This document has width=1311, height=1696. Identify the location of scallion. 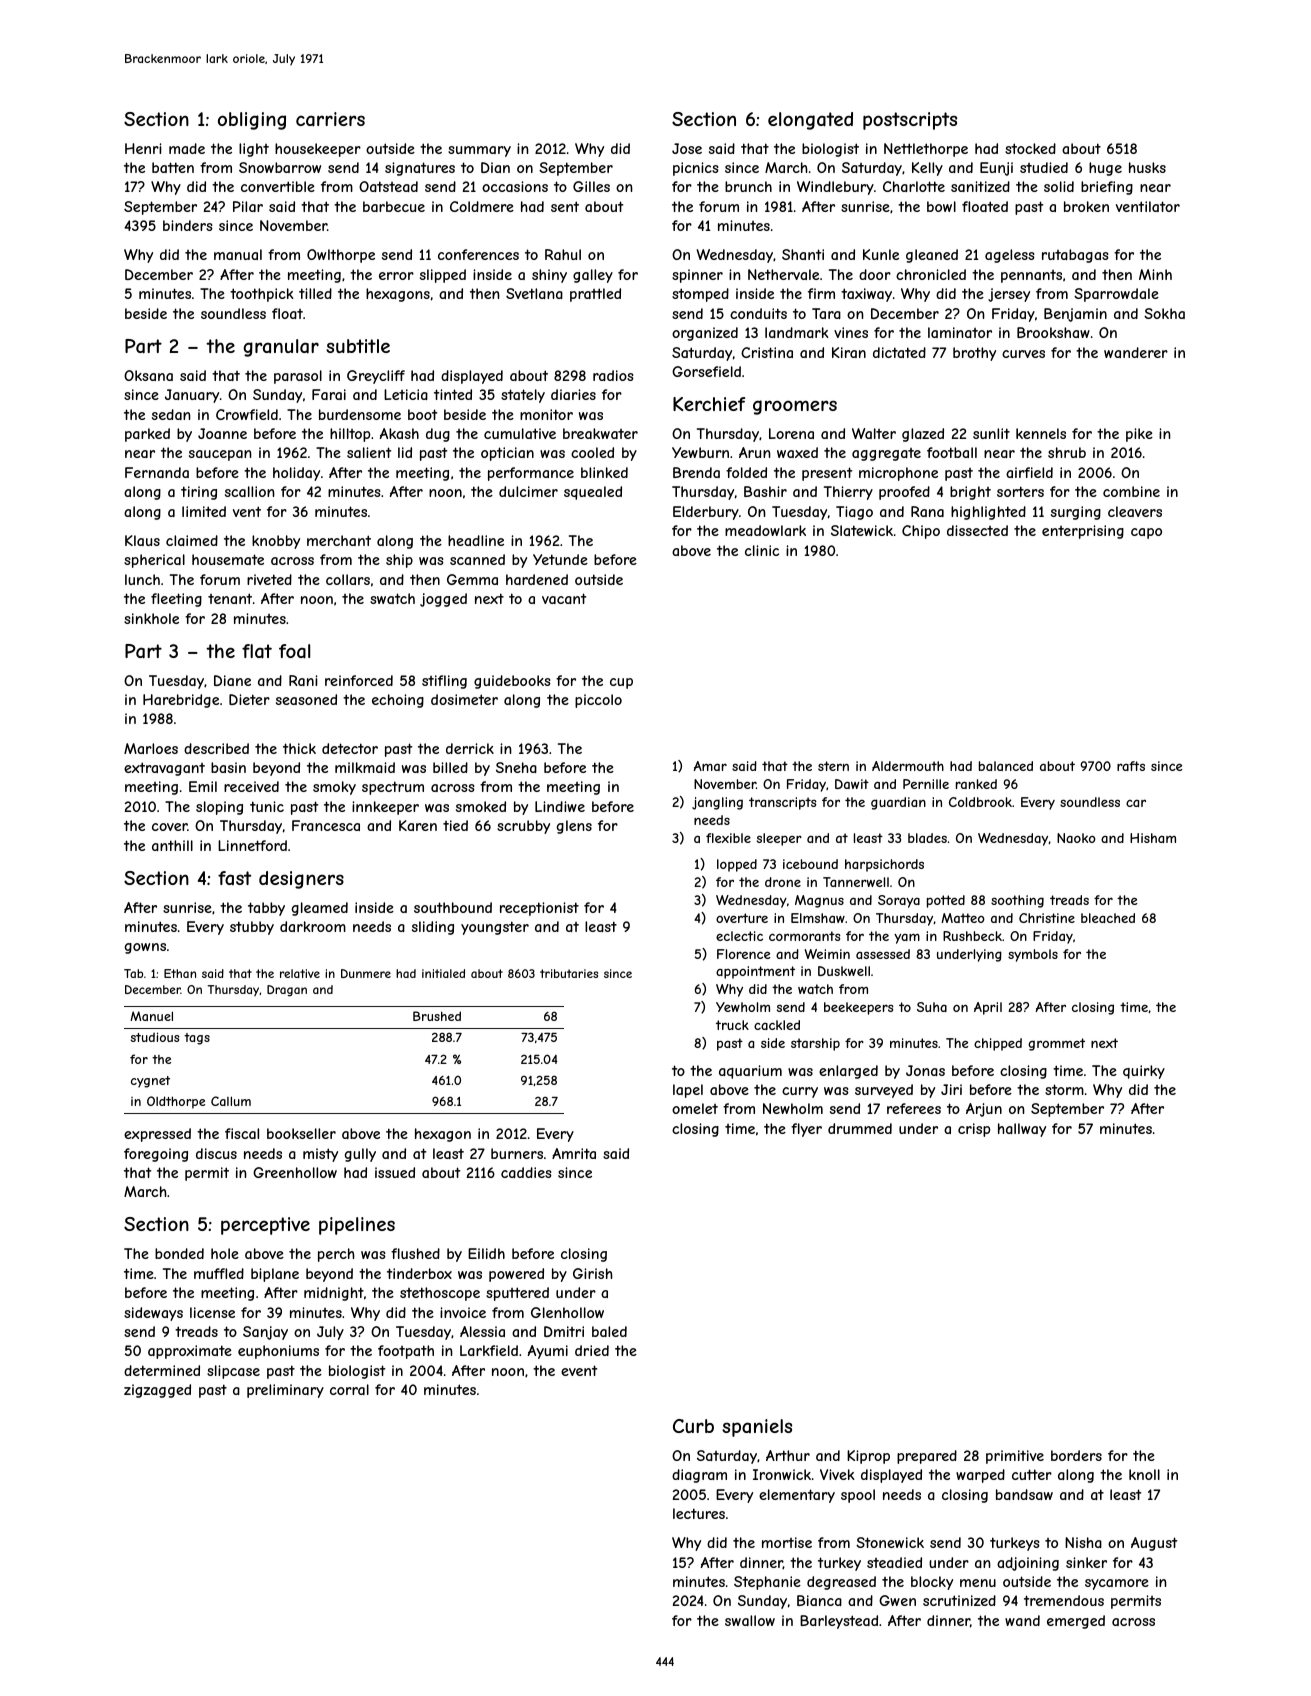
(250, 491).
